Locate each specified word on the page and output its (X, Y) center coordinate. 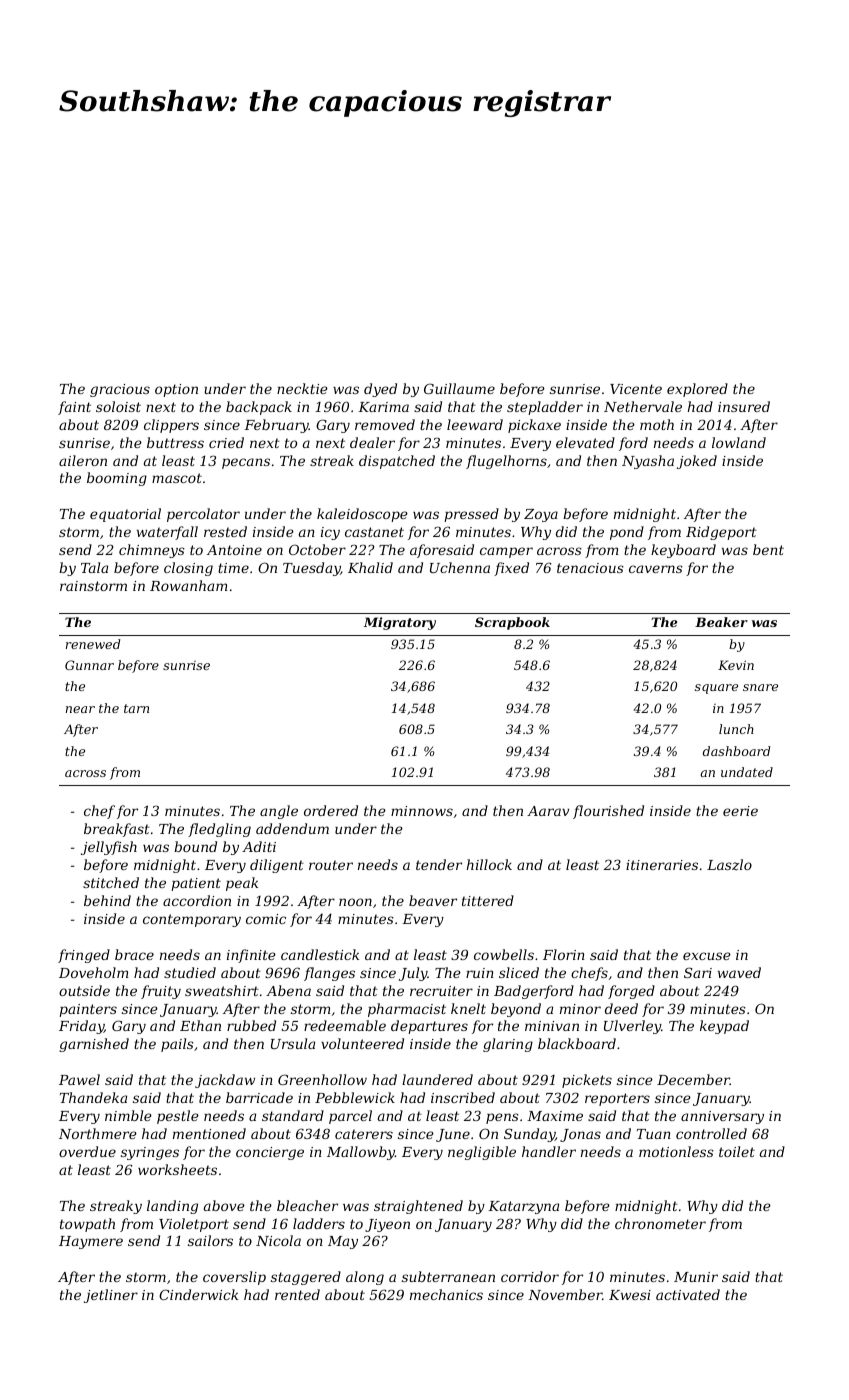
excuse (707, 956)
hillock (489, 864)
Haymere (91, 1242)
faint (74, 408)
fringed (84, 956)
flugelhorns (506, 462)
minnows (422, 811)
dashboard (736, 751)
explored (697, 390)
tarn (136, 708)
